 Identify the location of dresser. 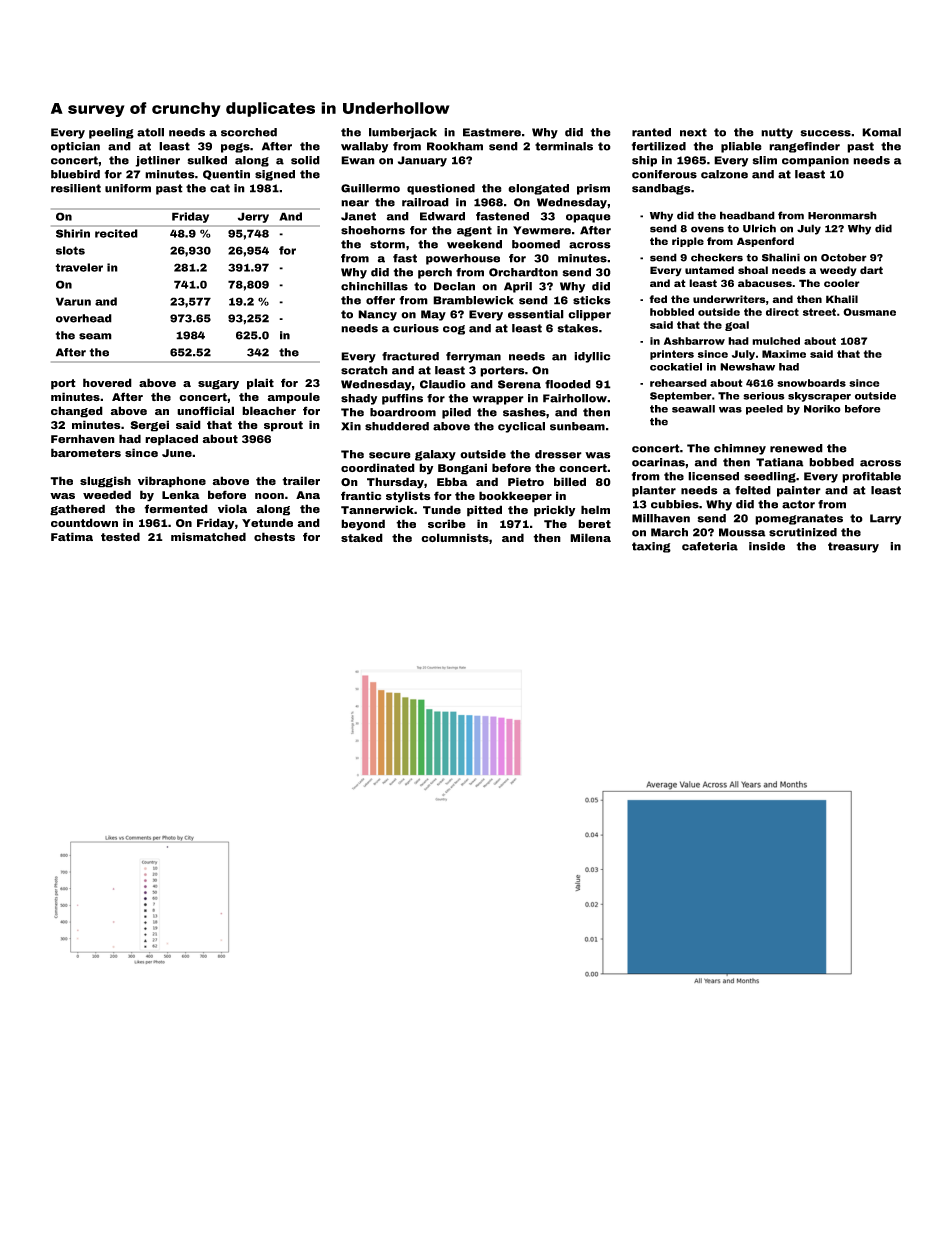
(558, 454).
